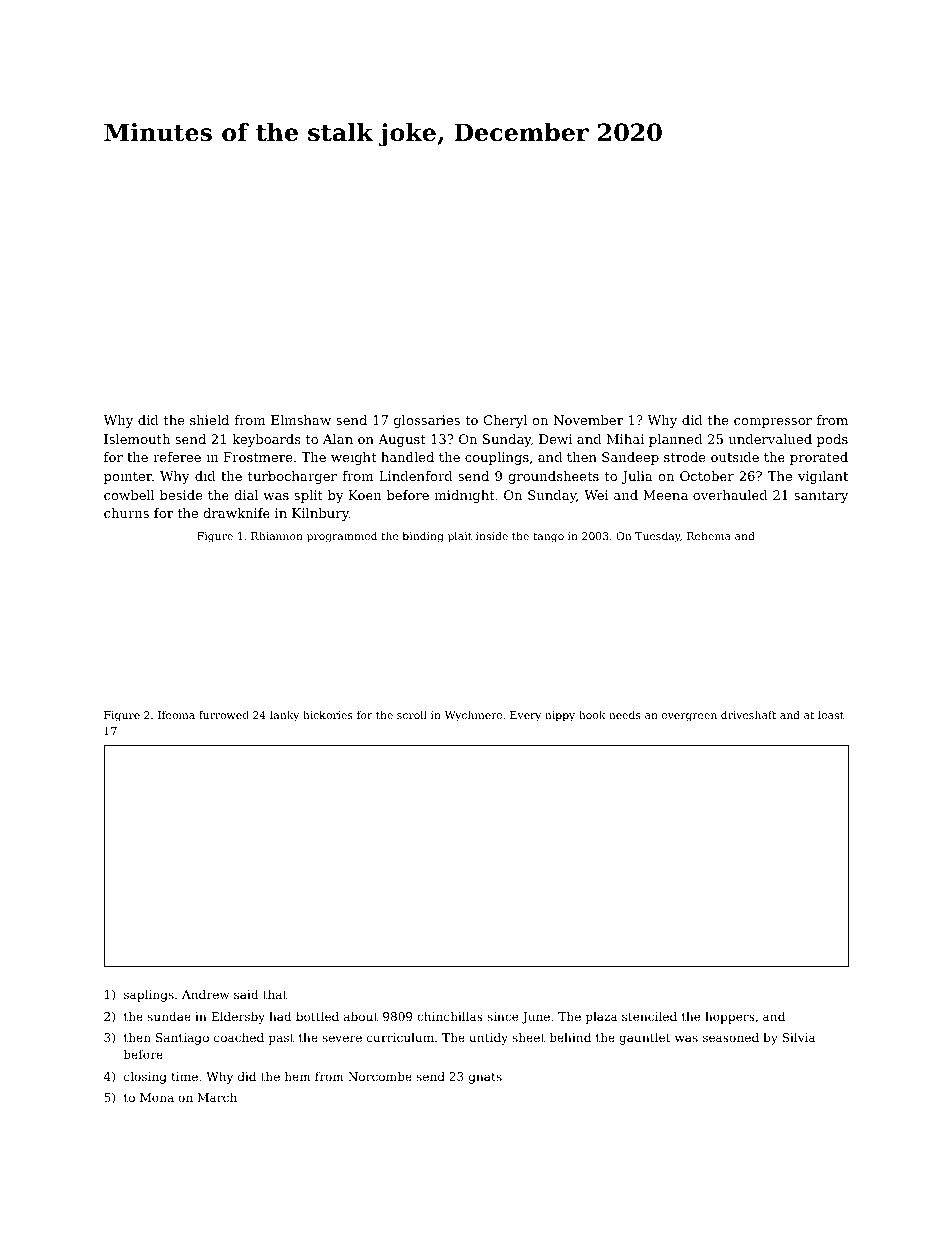  What do you see at coordinates (588, 420) in the screenshot?
I see `November` at bounding box center [588, 420].
